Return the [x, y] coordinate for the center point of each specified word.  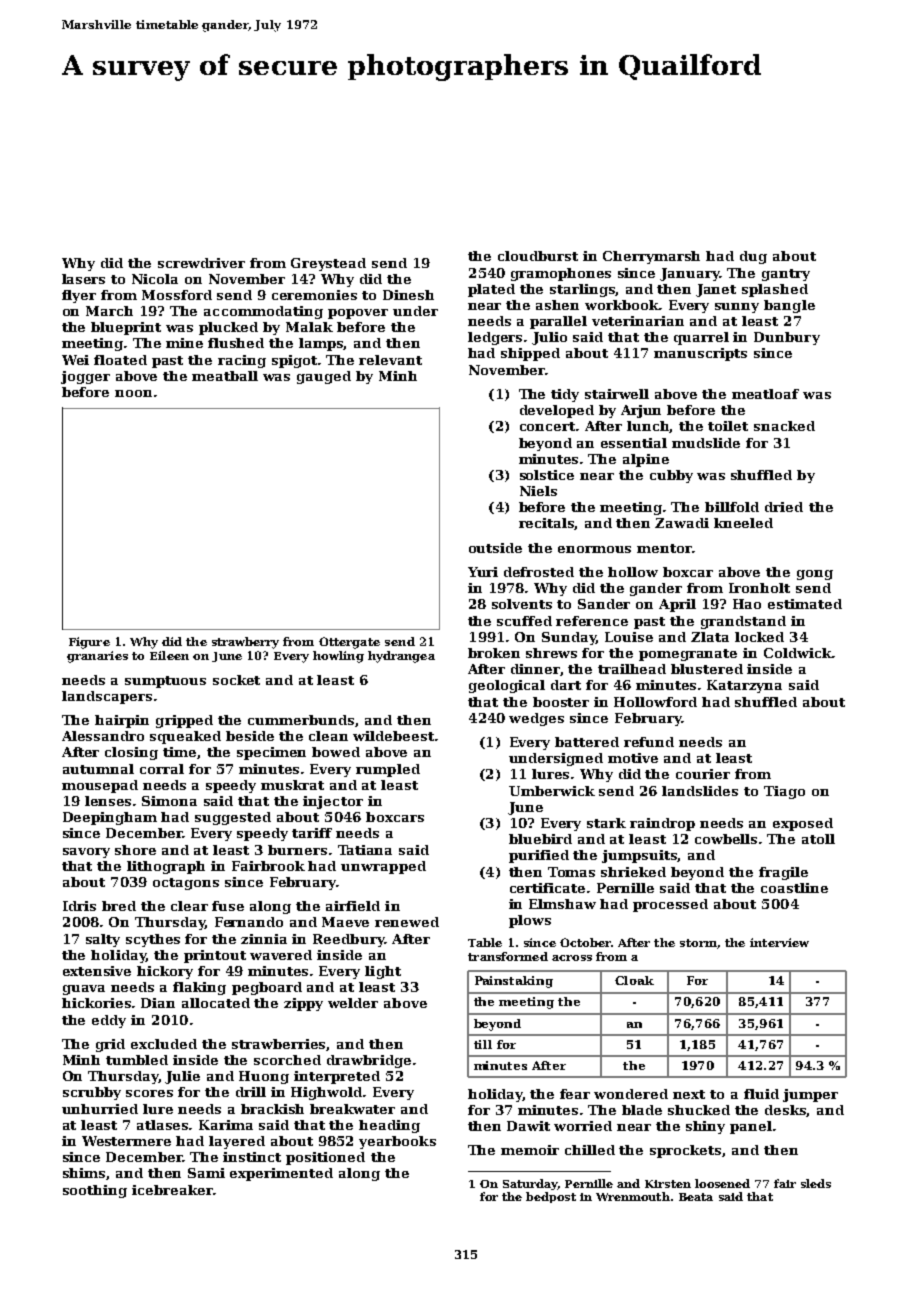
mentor [665, 548]
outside [495, 548]
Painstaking [514, 982]
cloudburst [538, 256]
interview [779, 942]
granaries [97, 657]
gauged [324, 377]
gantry [786, 275]
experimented [281, 1174]
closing [131, 753]
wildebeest [393, 736]
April [677, 605]
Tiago [784, 792]
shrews [551, 653]
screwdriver [201, 263]
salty [103, 940]
